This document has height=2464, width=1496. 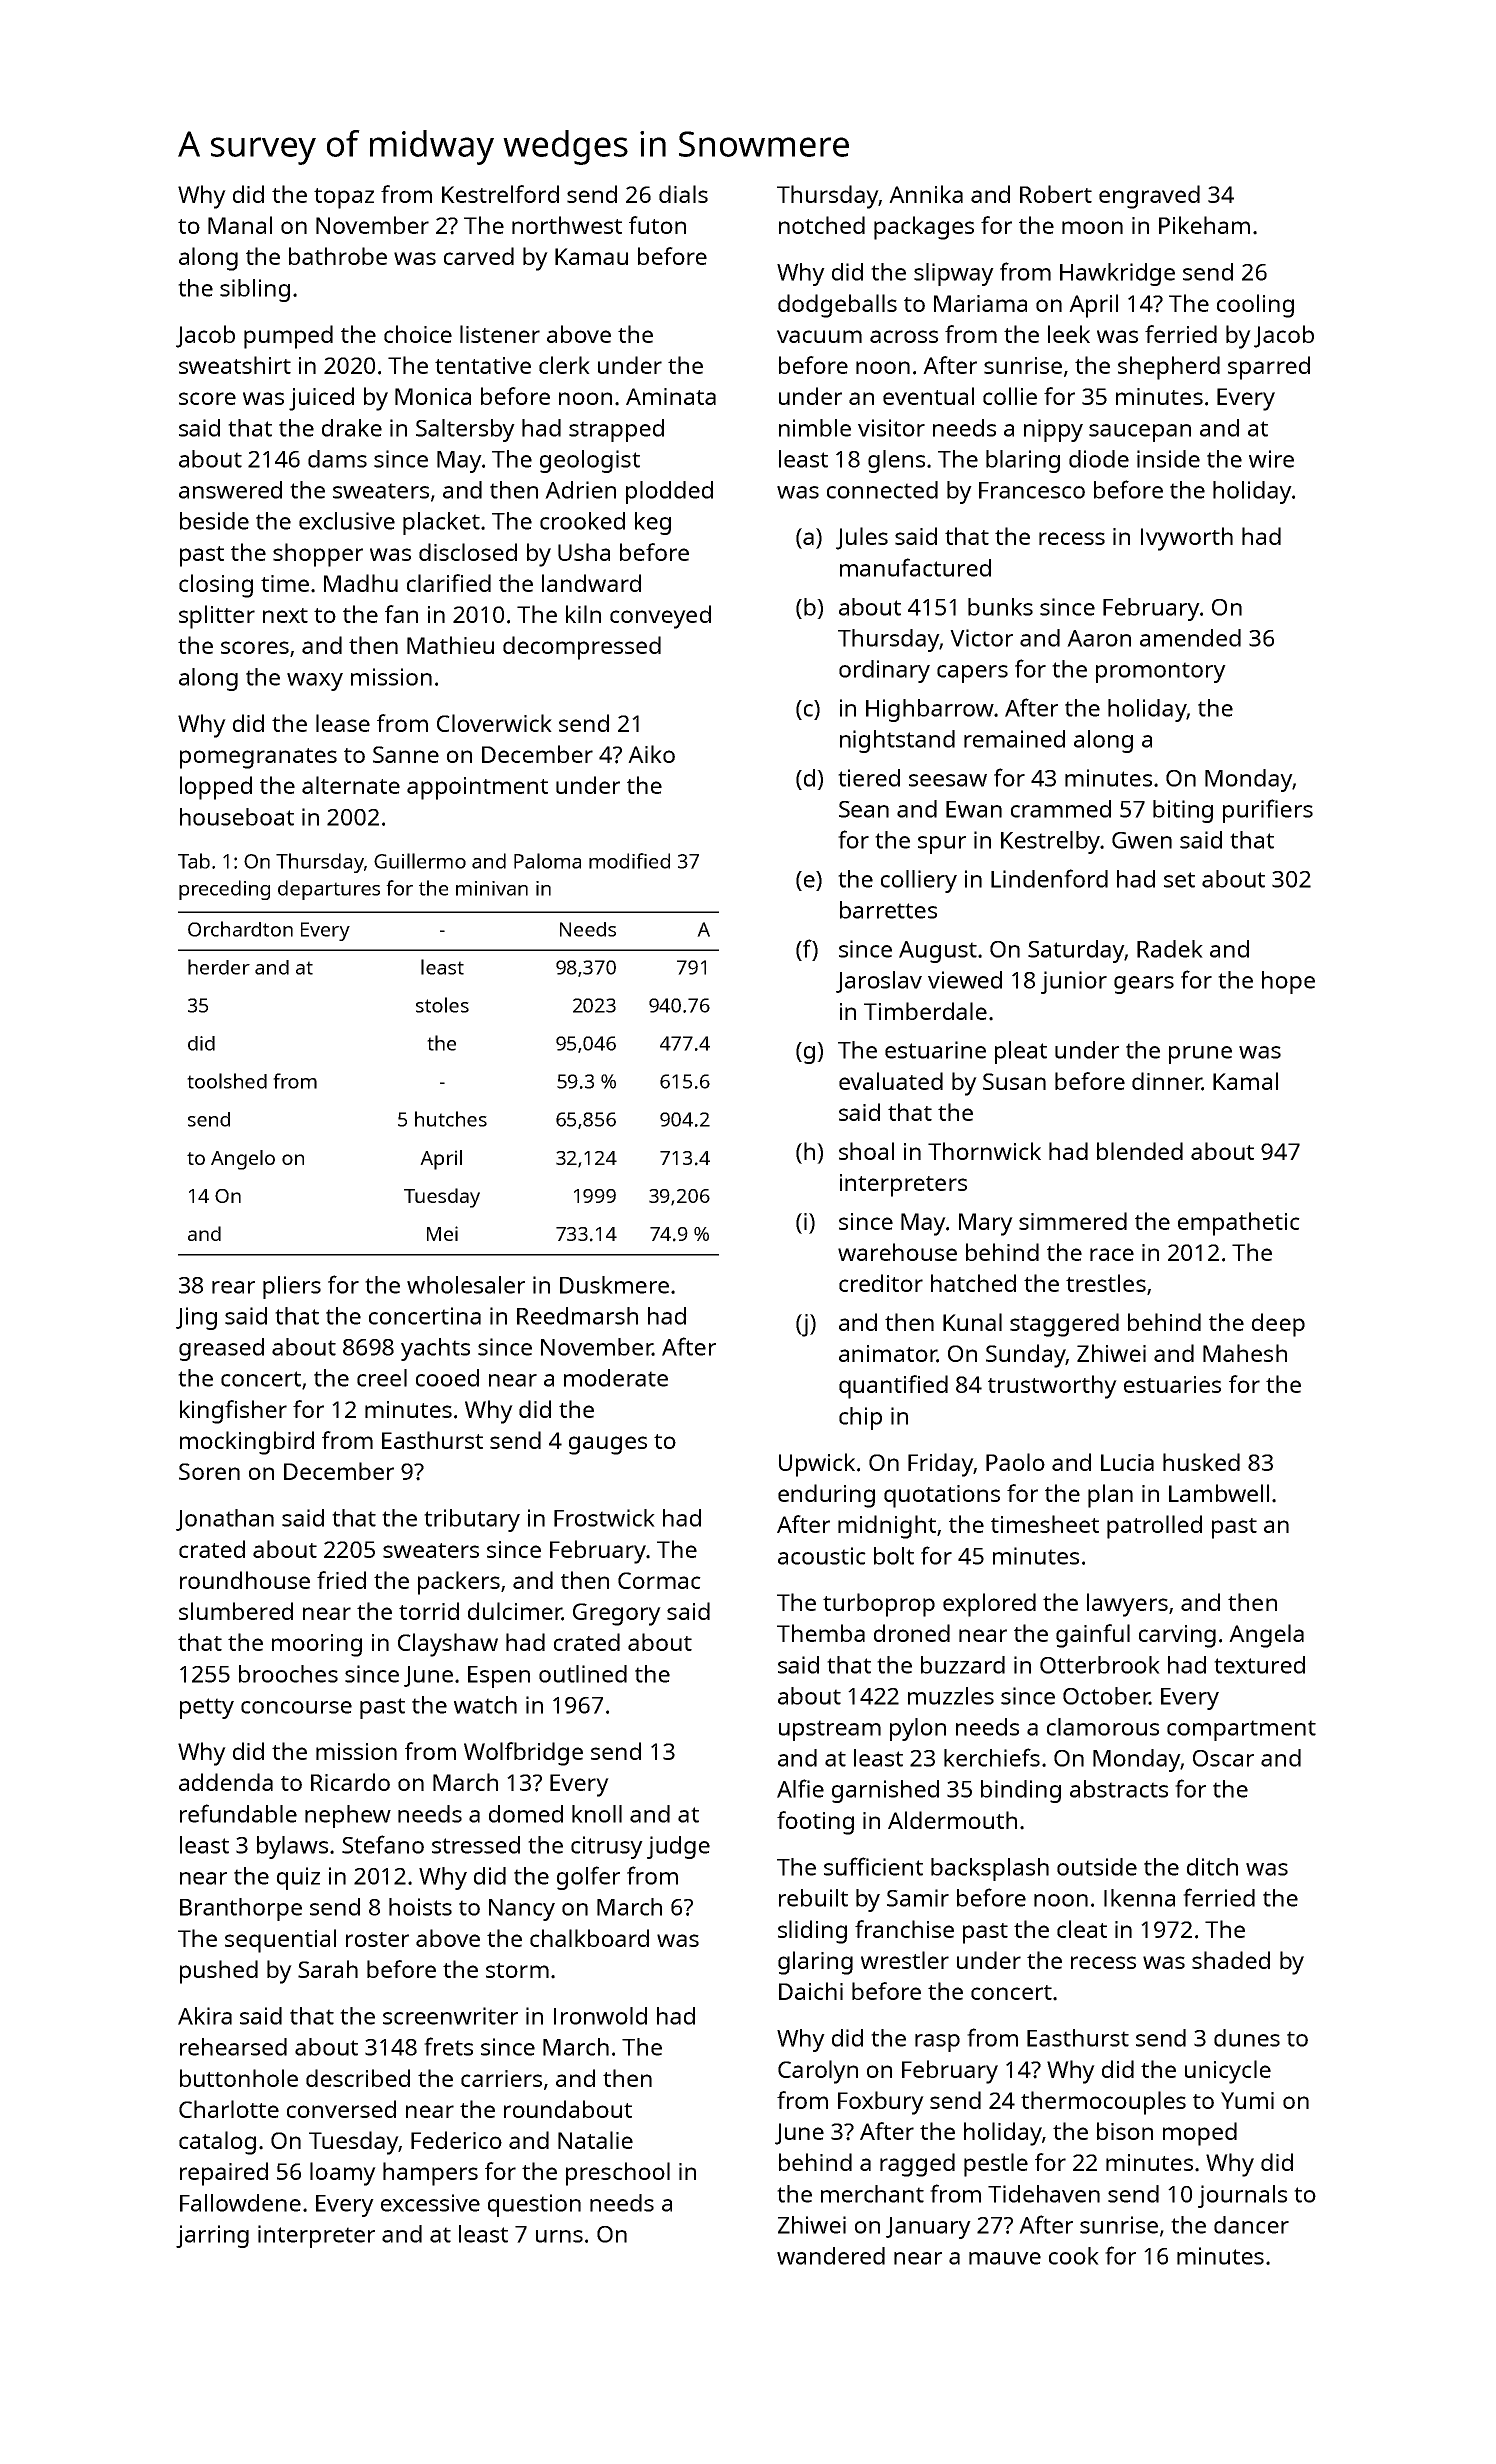 I want to click on Federico, so click(x=456, y=2140).
